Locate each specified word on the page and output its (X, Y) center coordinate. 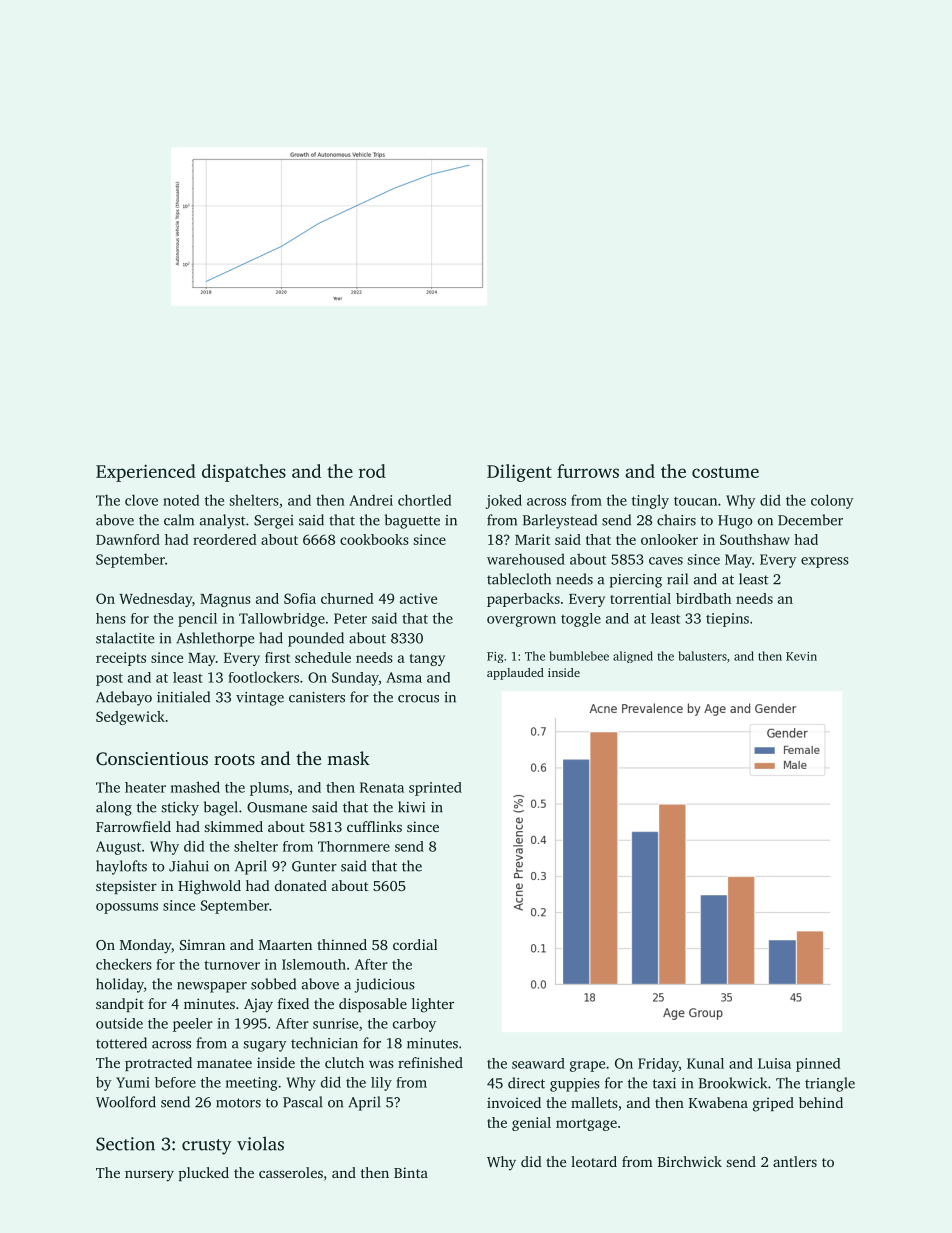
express (825, 562)
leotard (594, 1161)
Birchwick (690, 1161)
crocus (418, 699)
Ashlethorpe (215, 639)
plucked (204, 1174)
